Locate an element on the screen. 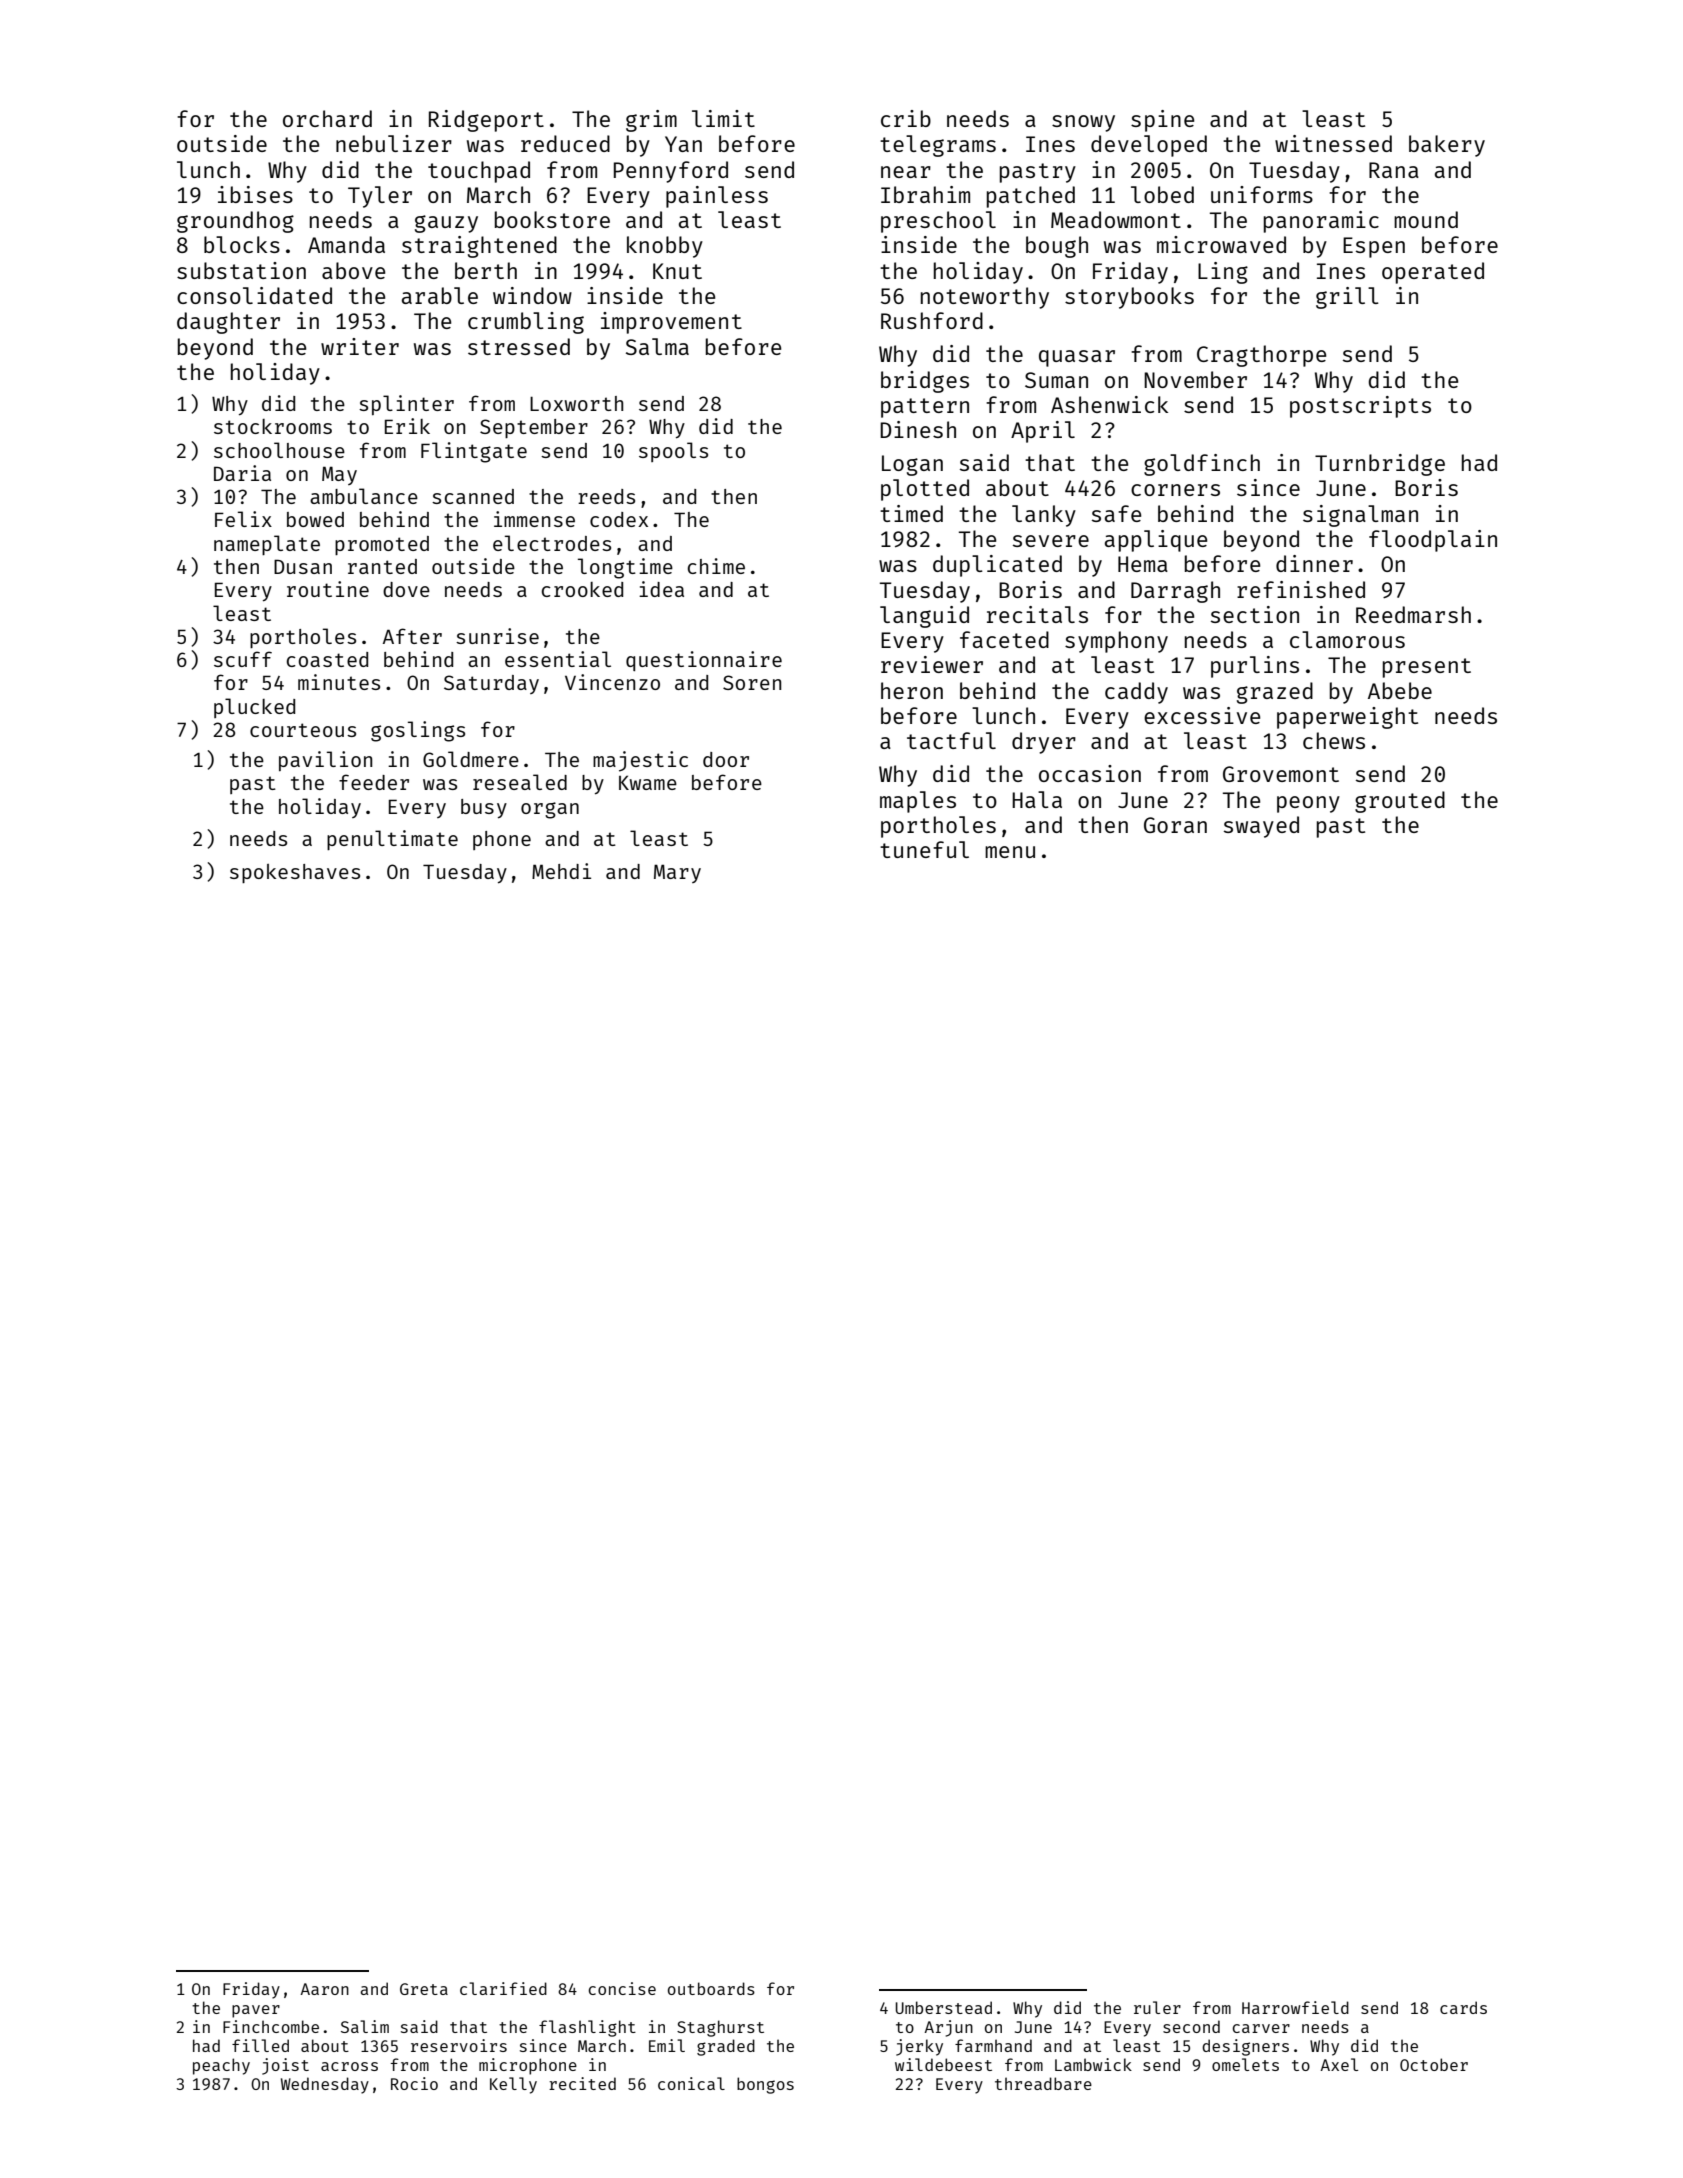  Greta is located at coordinates (424, 1989).
